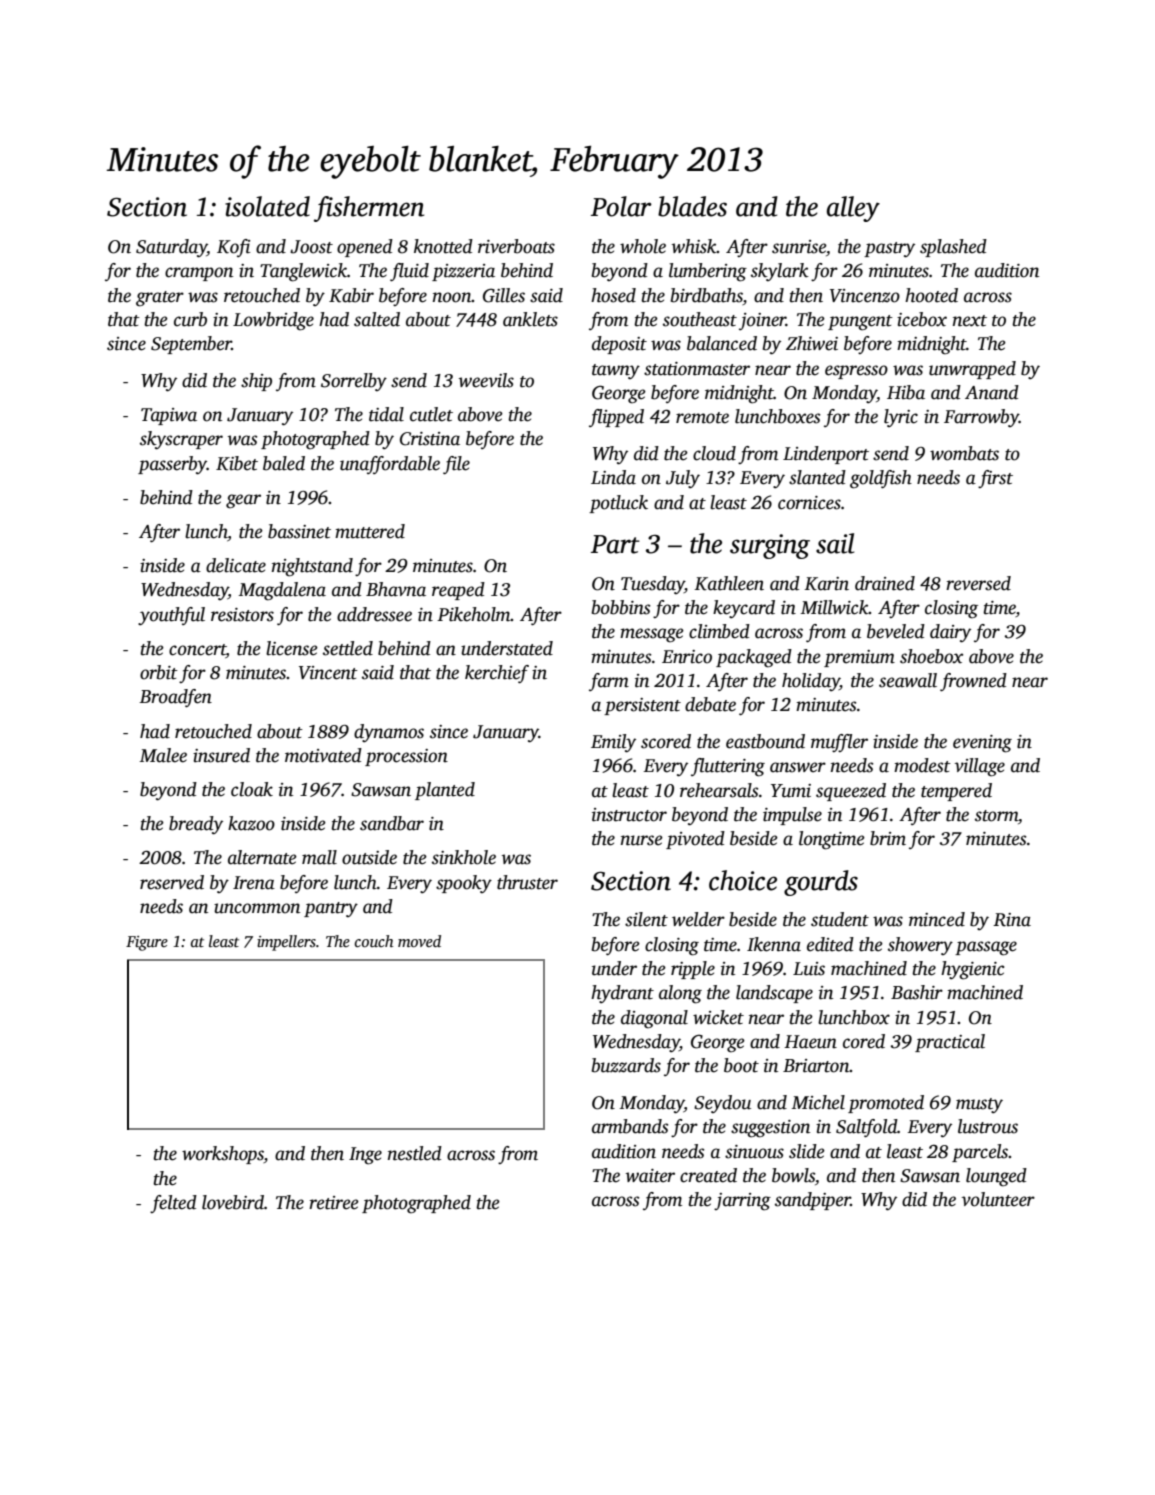 The width and height of the screenshot is (1155, 1495). Describe the element at coordinates (979, 1105) in the screenshot. I see `musty` at that location.
